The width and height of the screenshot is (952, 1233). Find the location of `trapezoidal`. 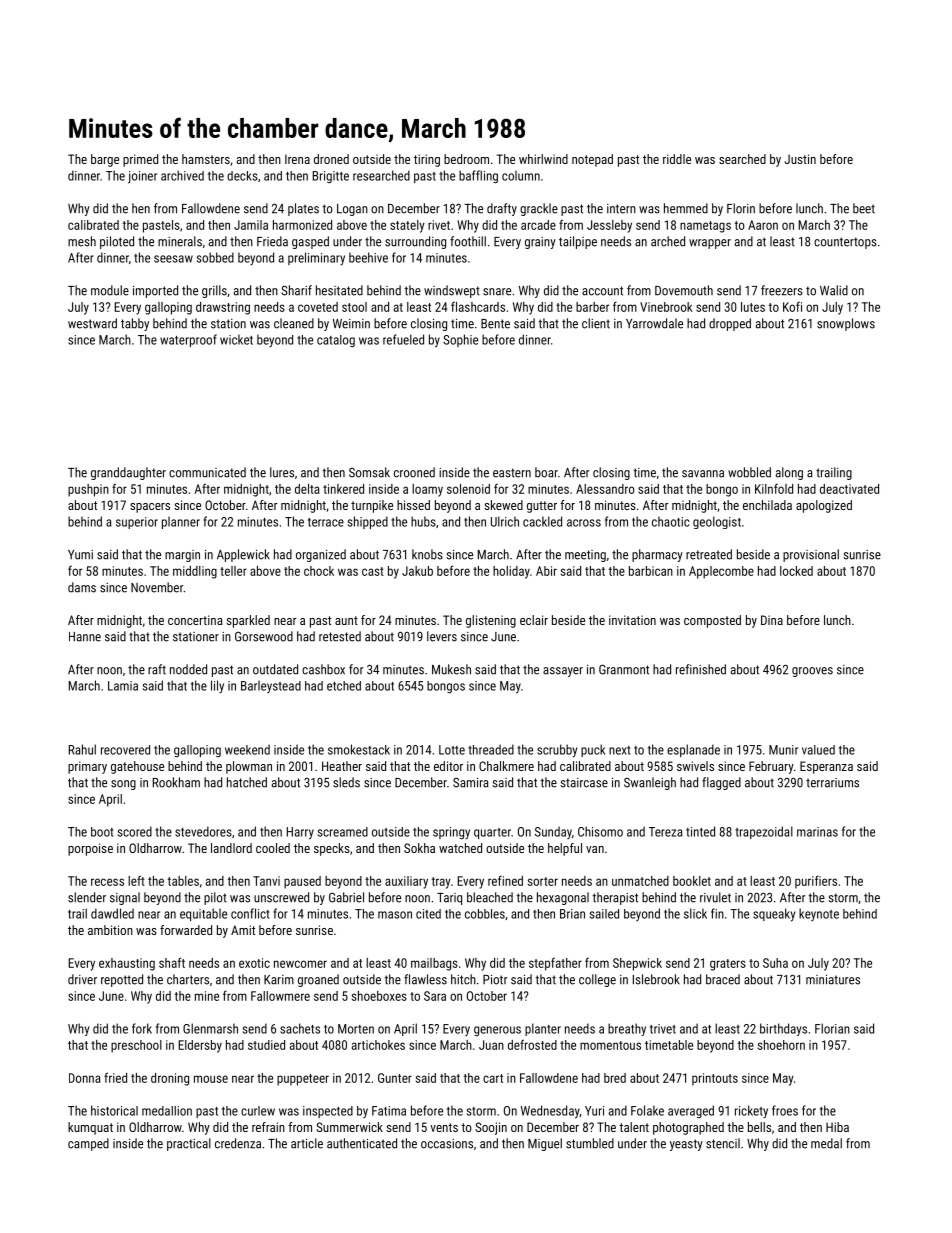

trapezoidal is located at coordinates (764, 832).
